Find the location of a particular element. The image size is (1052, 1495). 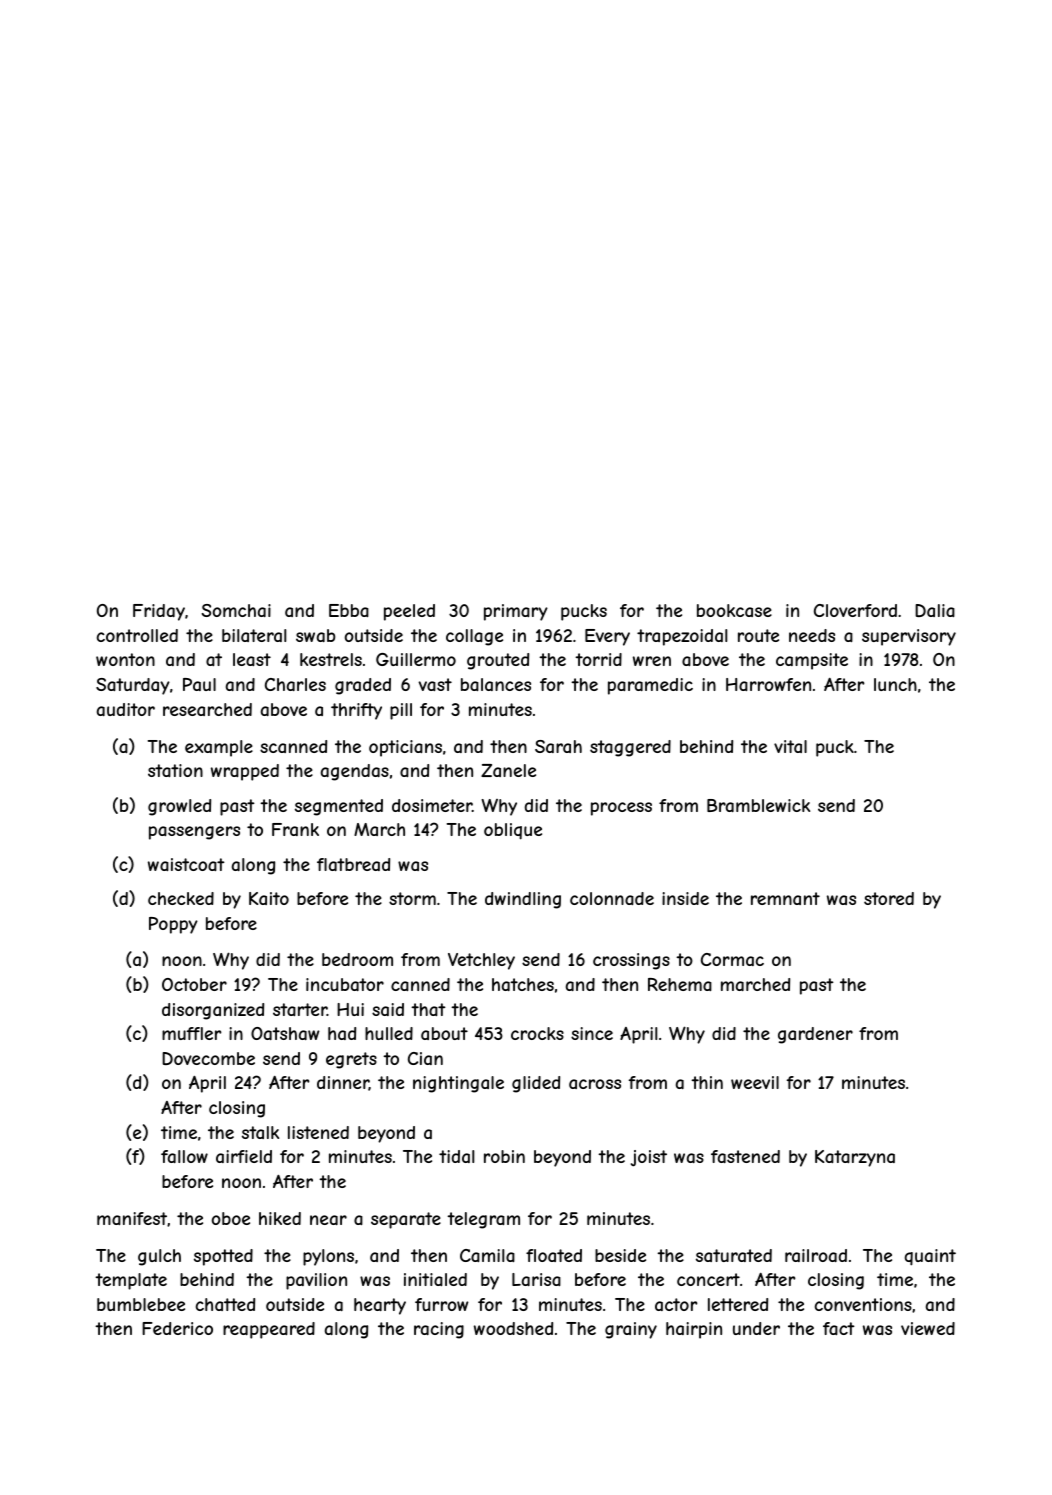

Federico is located at coordinates (177, 1328).
